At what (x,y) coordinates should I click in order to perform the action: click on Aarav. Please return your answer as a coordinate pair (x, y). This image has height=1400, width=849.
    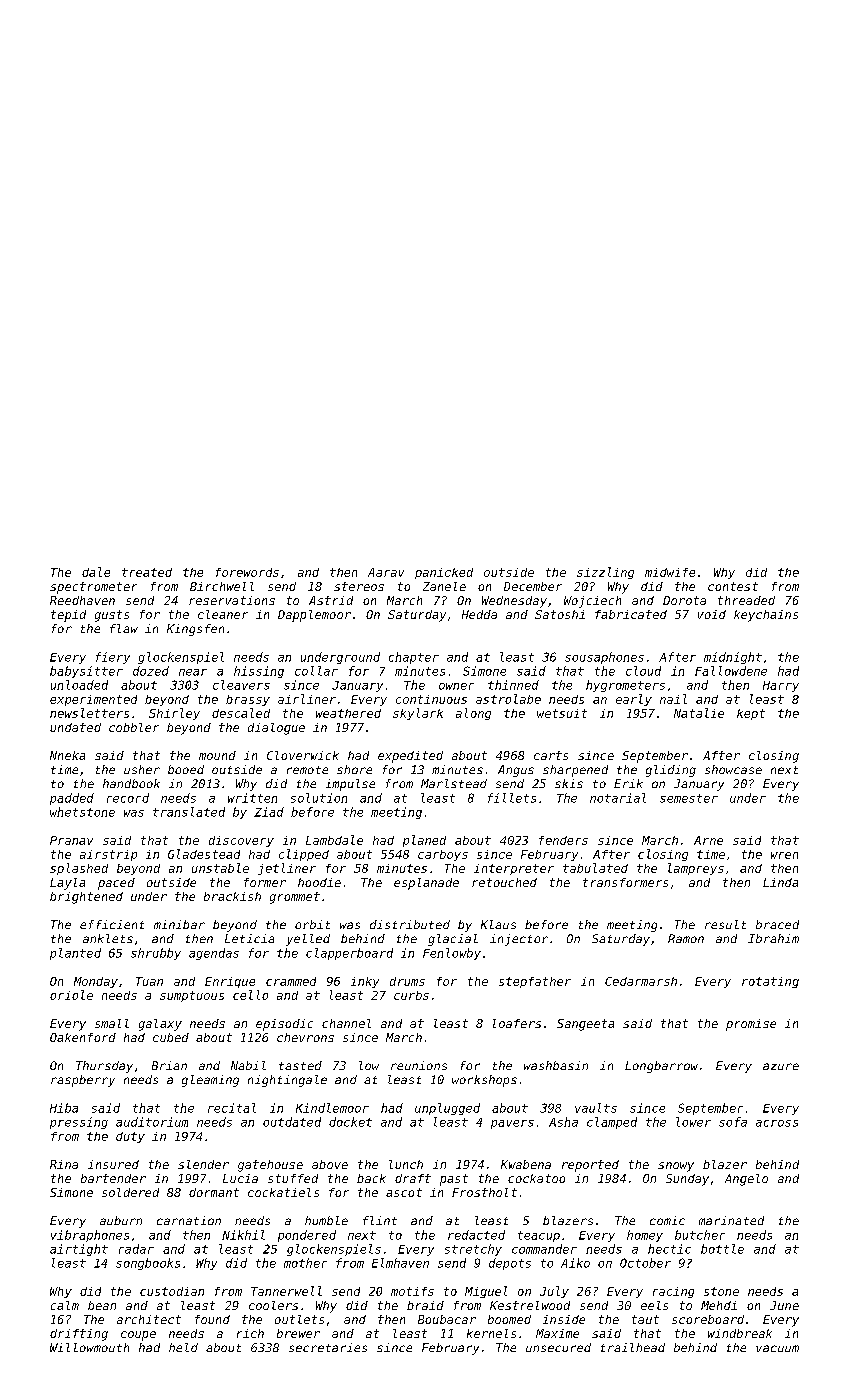
    Looking at the image, I should click on (386, 572).
